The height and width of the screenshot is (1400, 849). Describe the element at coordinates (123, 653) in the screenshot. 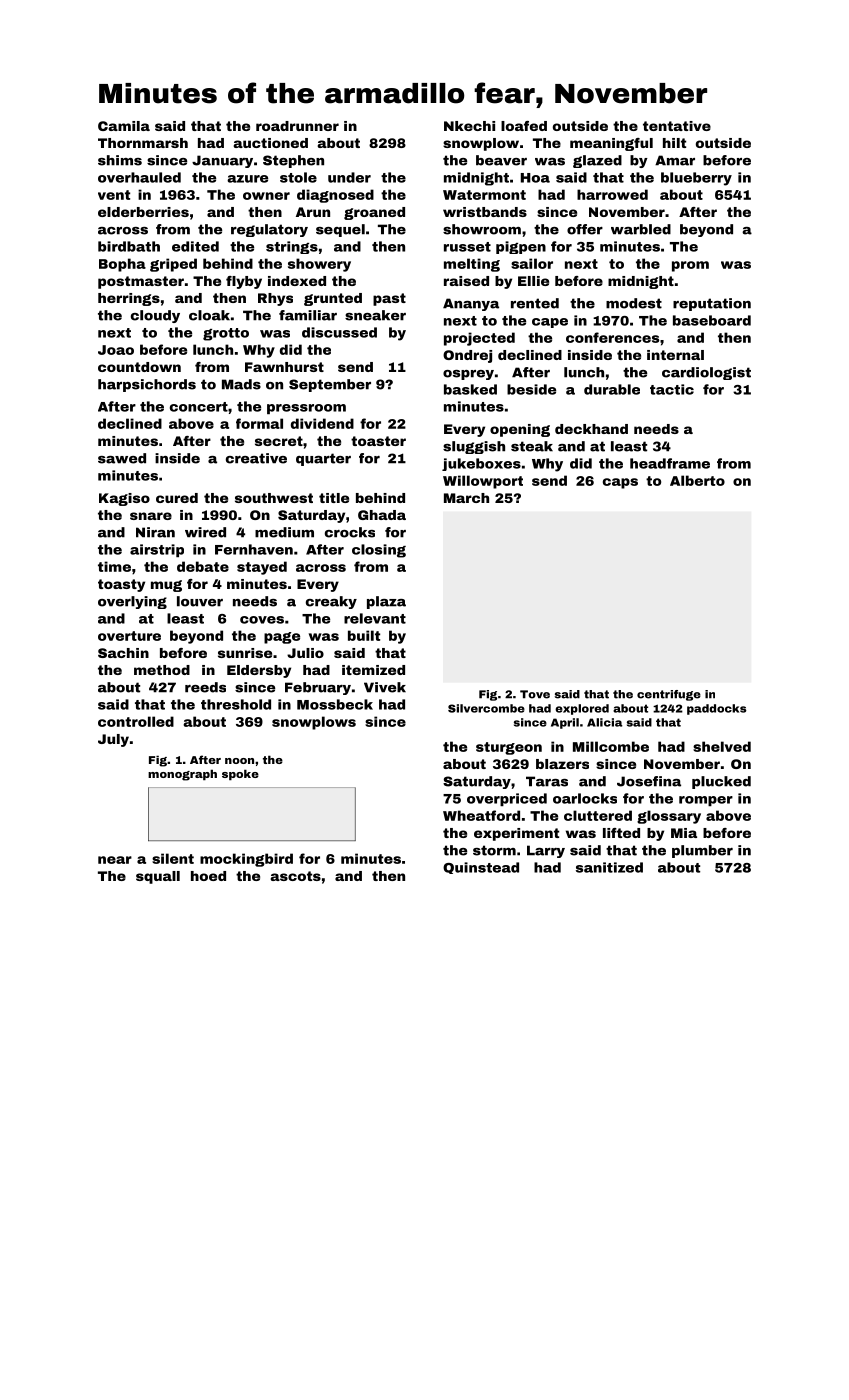

I see `Sachin` at that location.
